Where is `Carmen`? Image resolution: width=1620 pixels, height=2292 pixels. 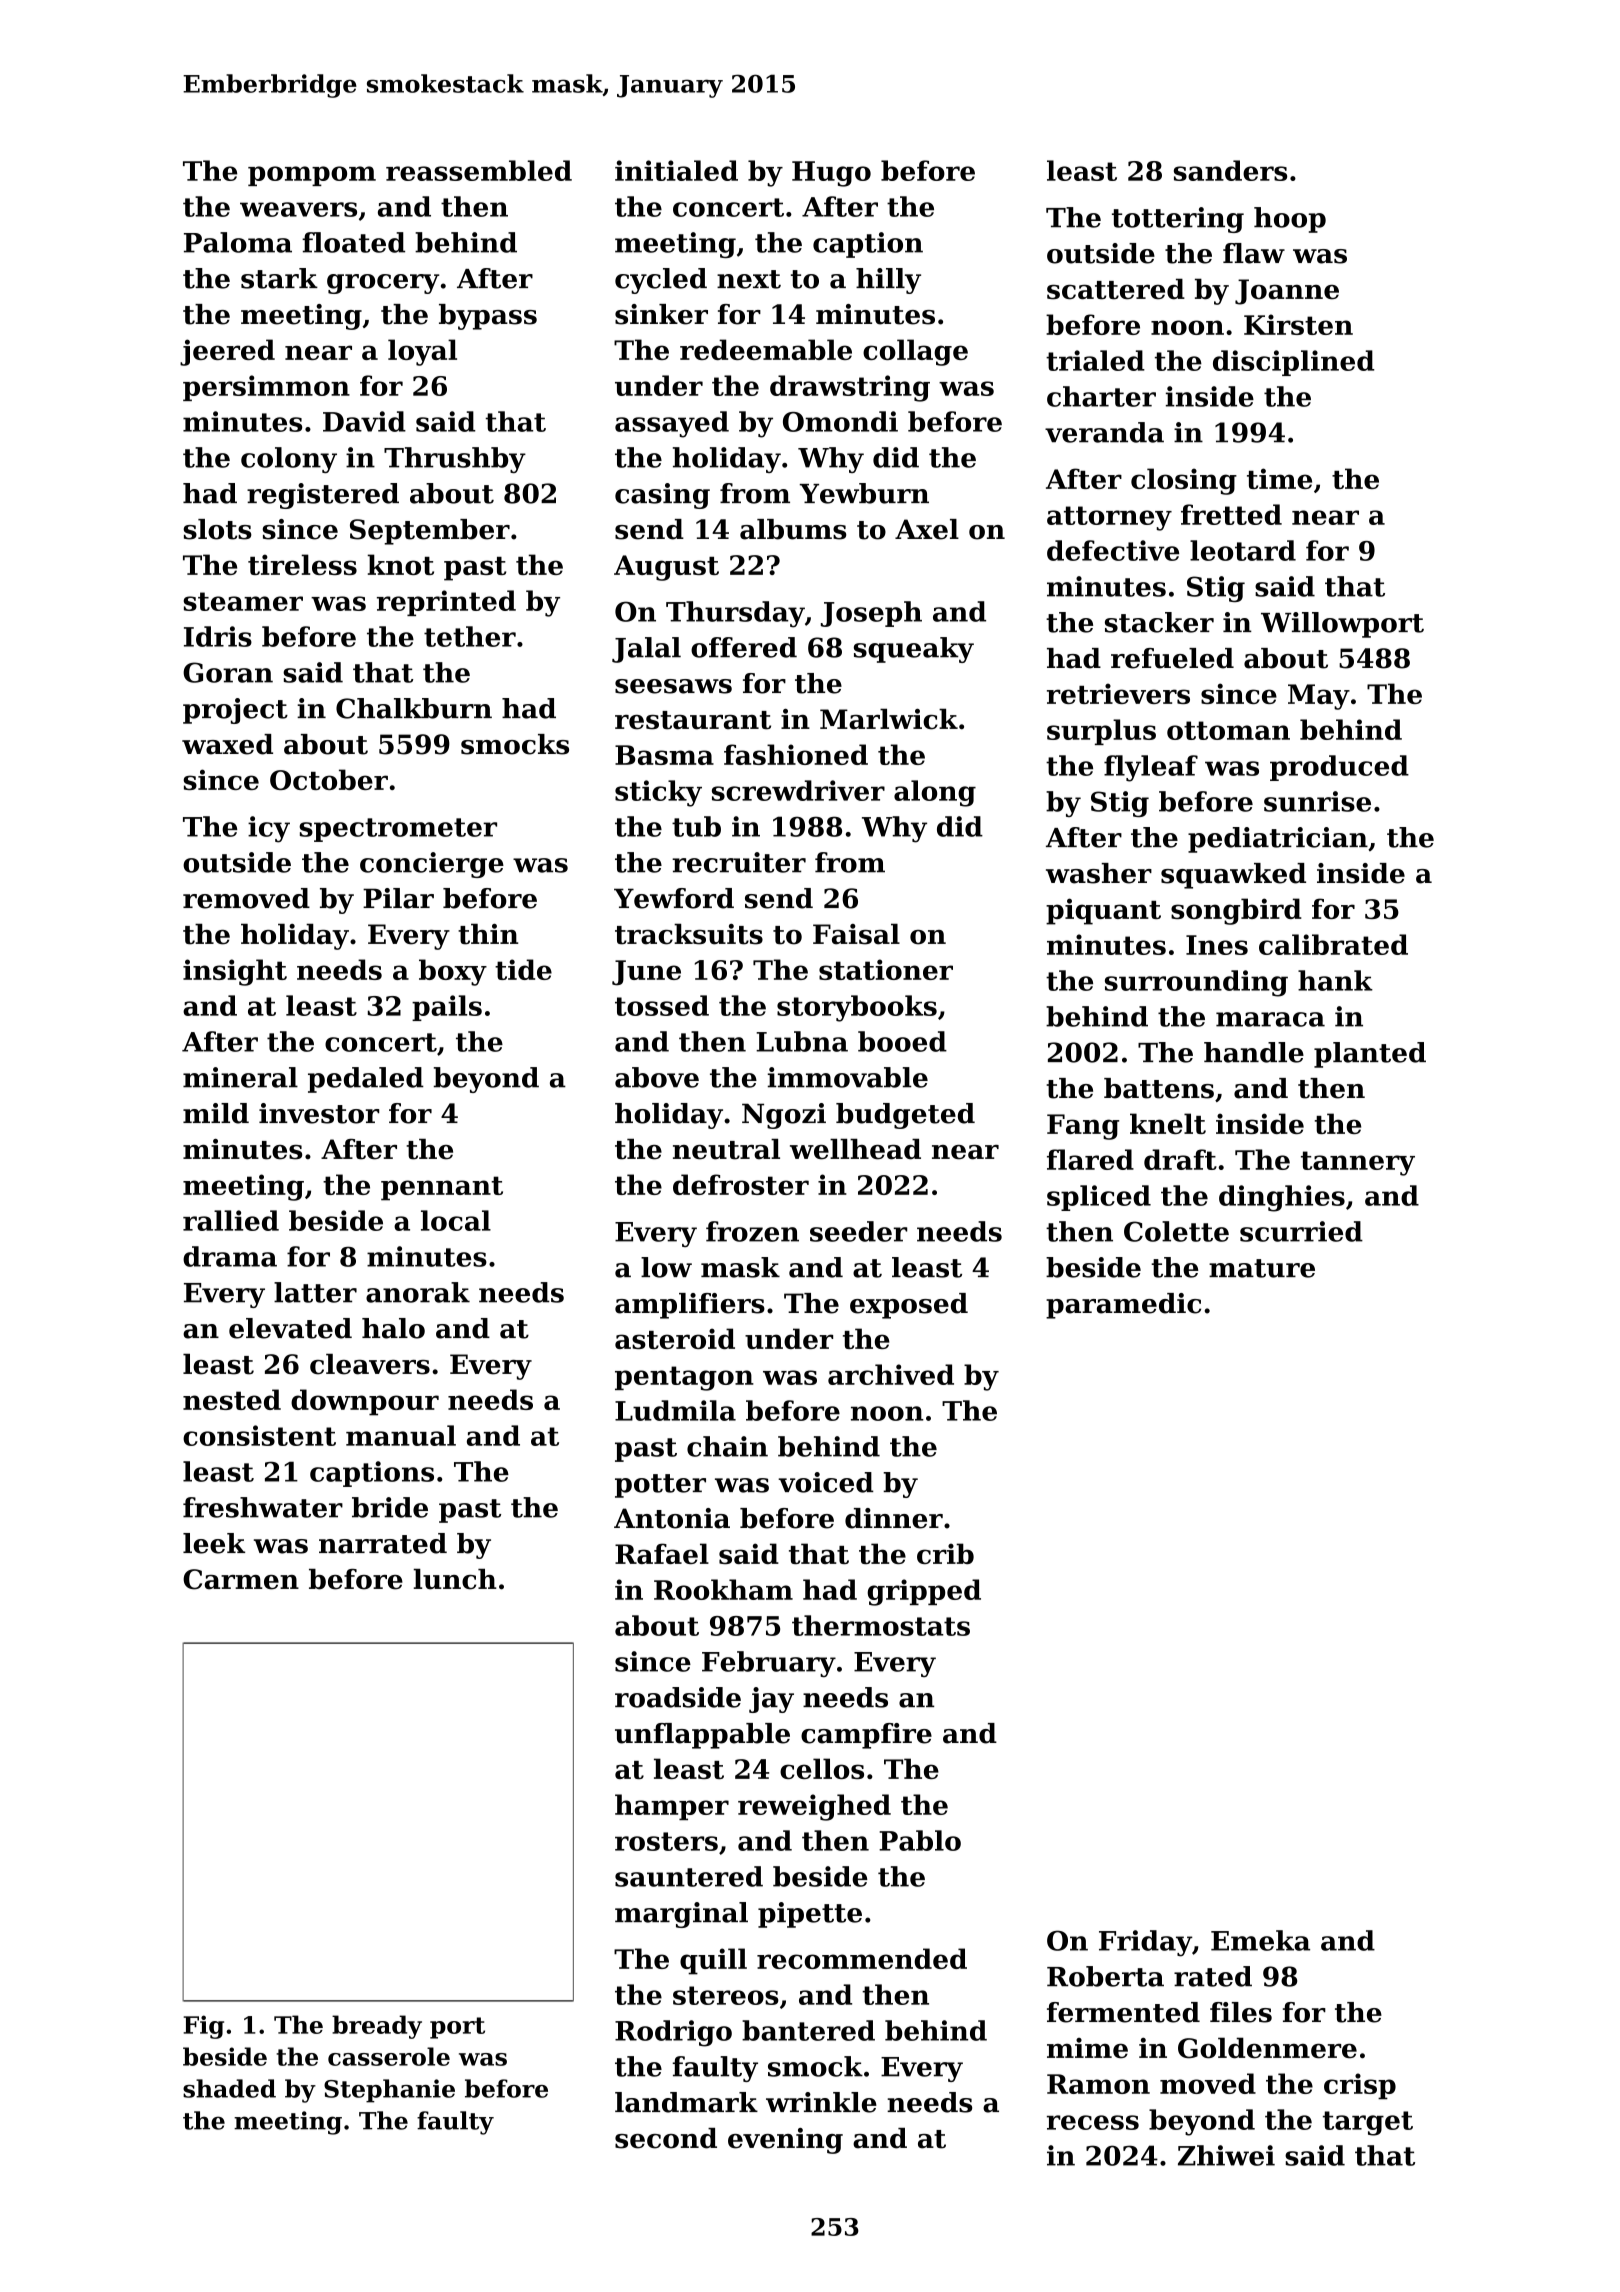
Carmen is located at coordinates (241, 1579).
